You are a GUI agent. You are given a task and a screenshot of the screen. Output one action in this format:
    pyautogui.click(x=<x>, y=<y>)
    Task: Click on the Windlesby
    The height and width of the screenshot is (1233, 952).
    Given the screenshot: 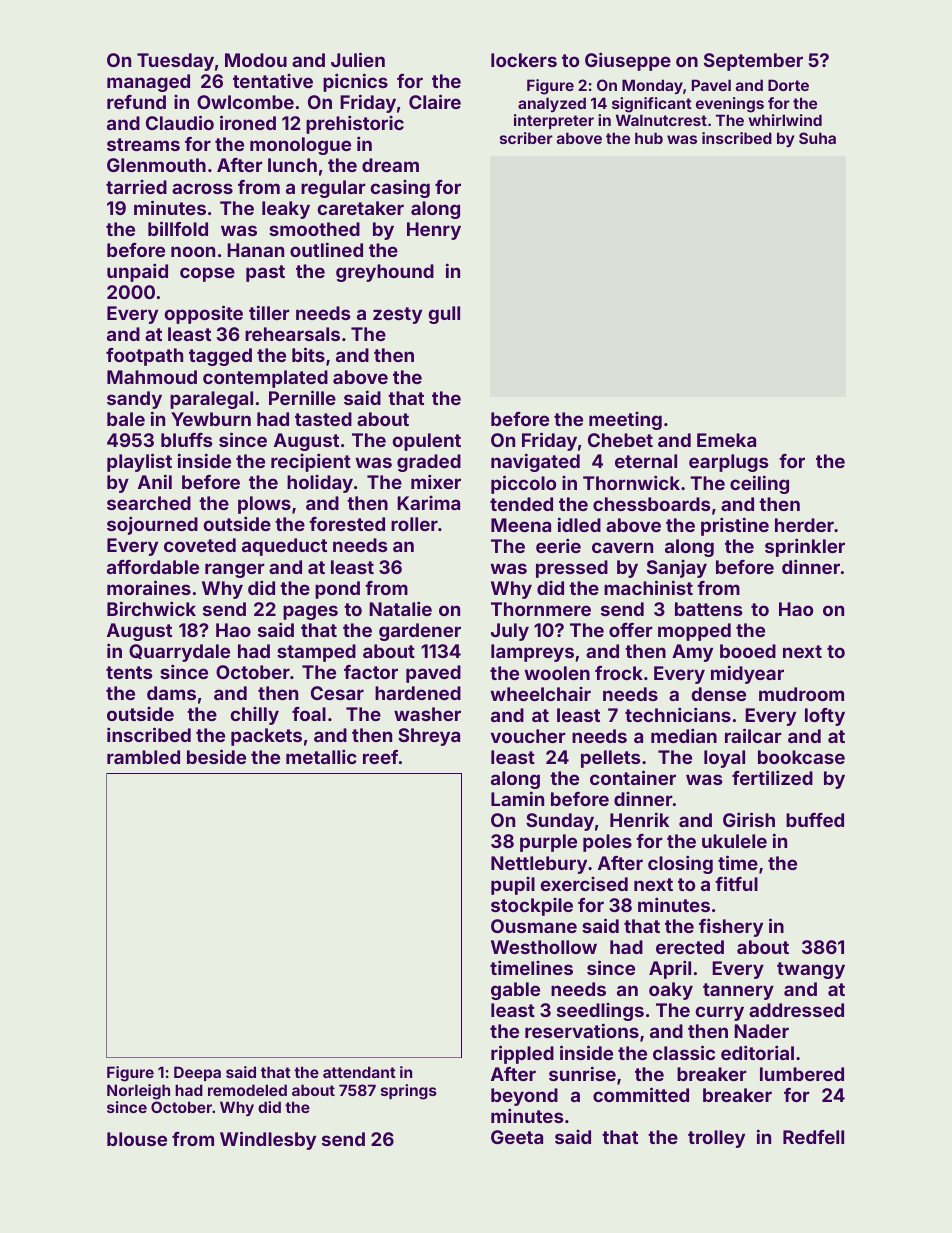 What is the action you would take?
    pyautogui.click(x=268, y=1140)
